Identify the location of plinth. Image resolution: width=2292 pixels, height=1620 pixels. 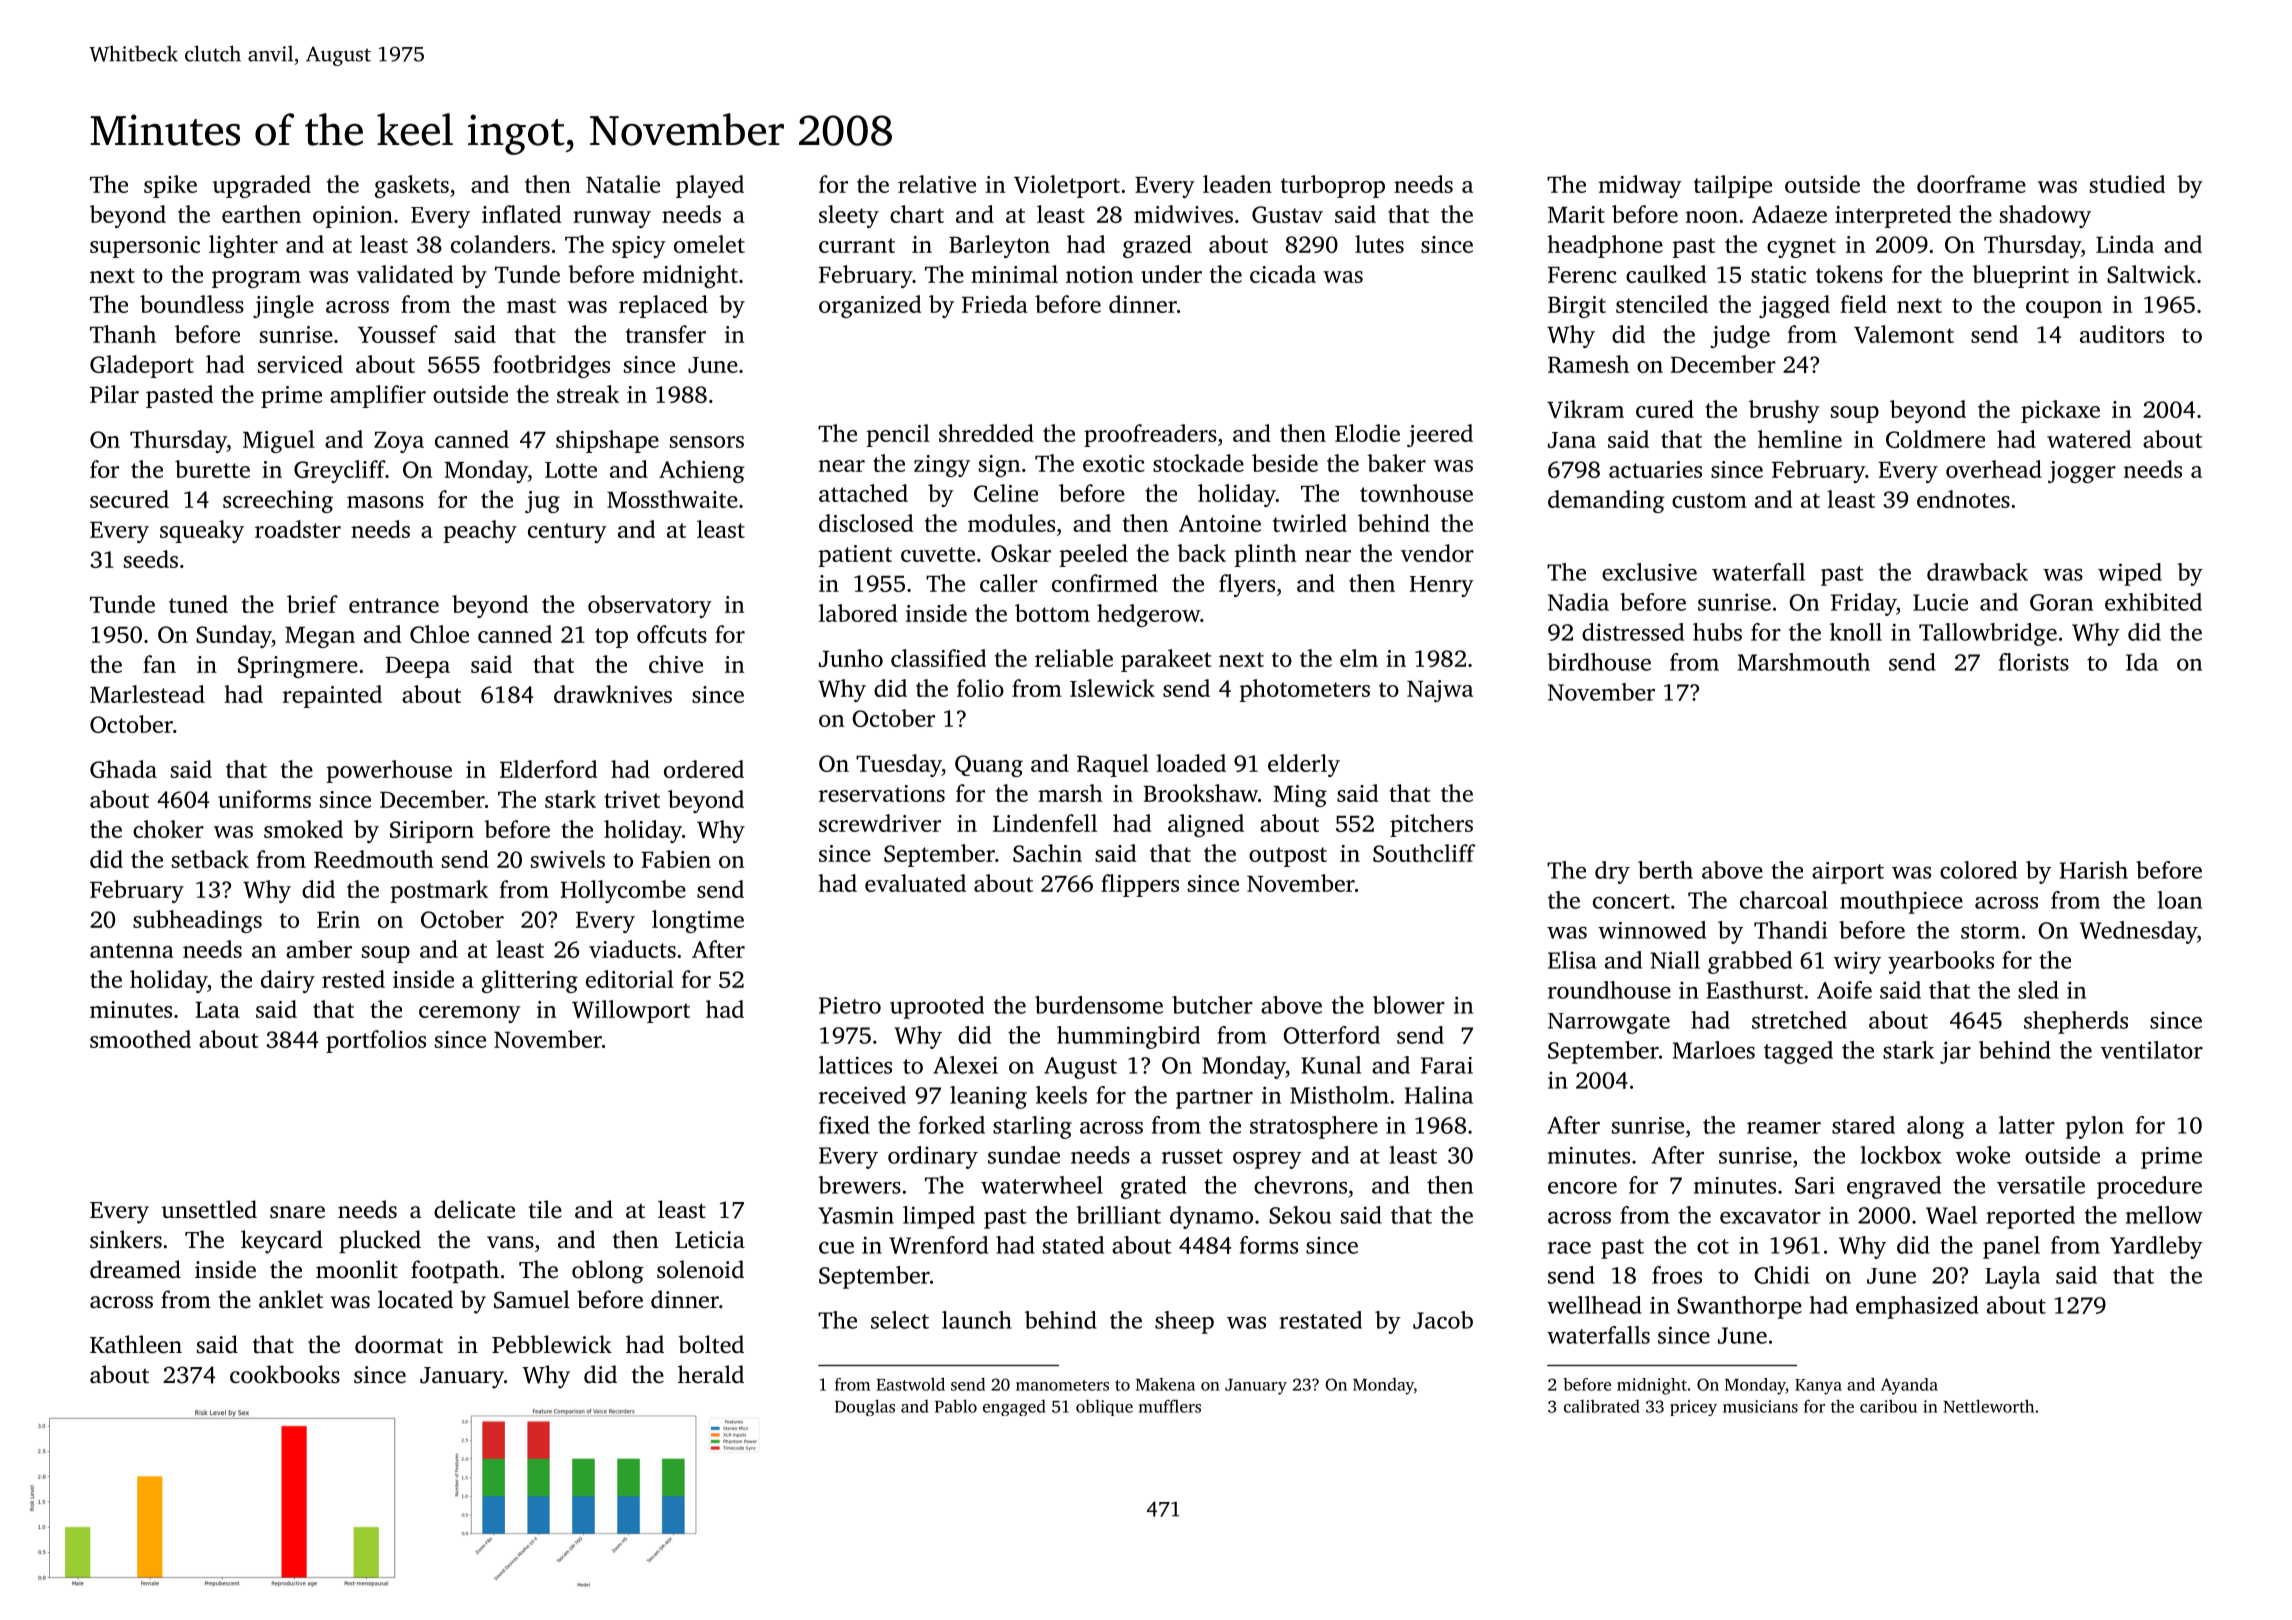
(1266, 555).
